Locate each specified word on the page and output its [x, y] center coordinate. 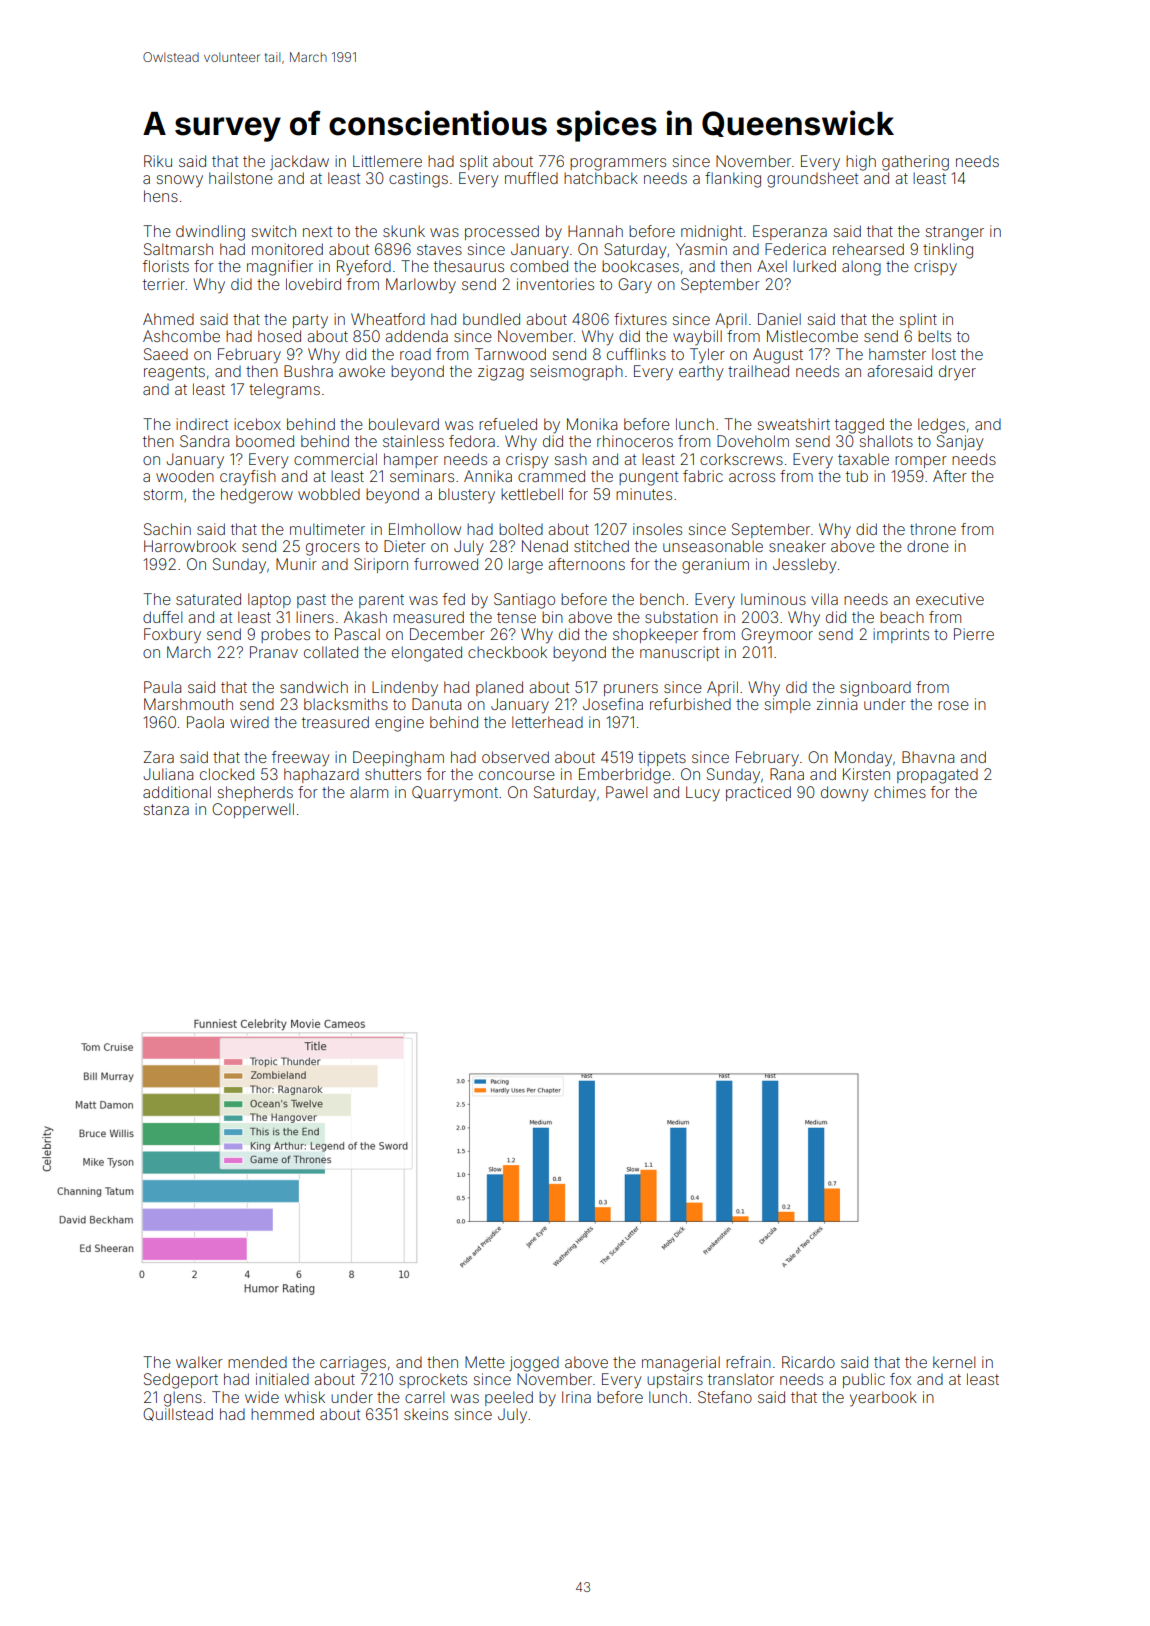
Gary [635, 286]
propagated [937, 776]
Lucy [703, 794]
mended [257, 1362]
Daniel [779, 319]
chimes [900, 792]
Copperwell [253, 810]
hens [161, 196]
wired [249, 722]
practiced [758, 793]
